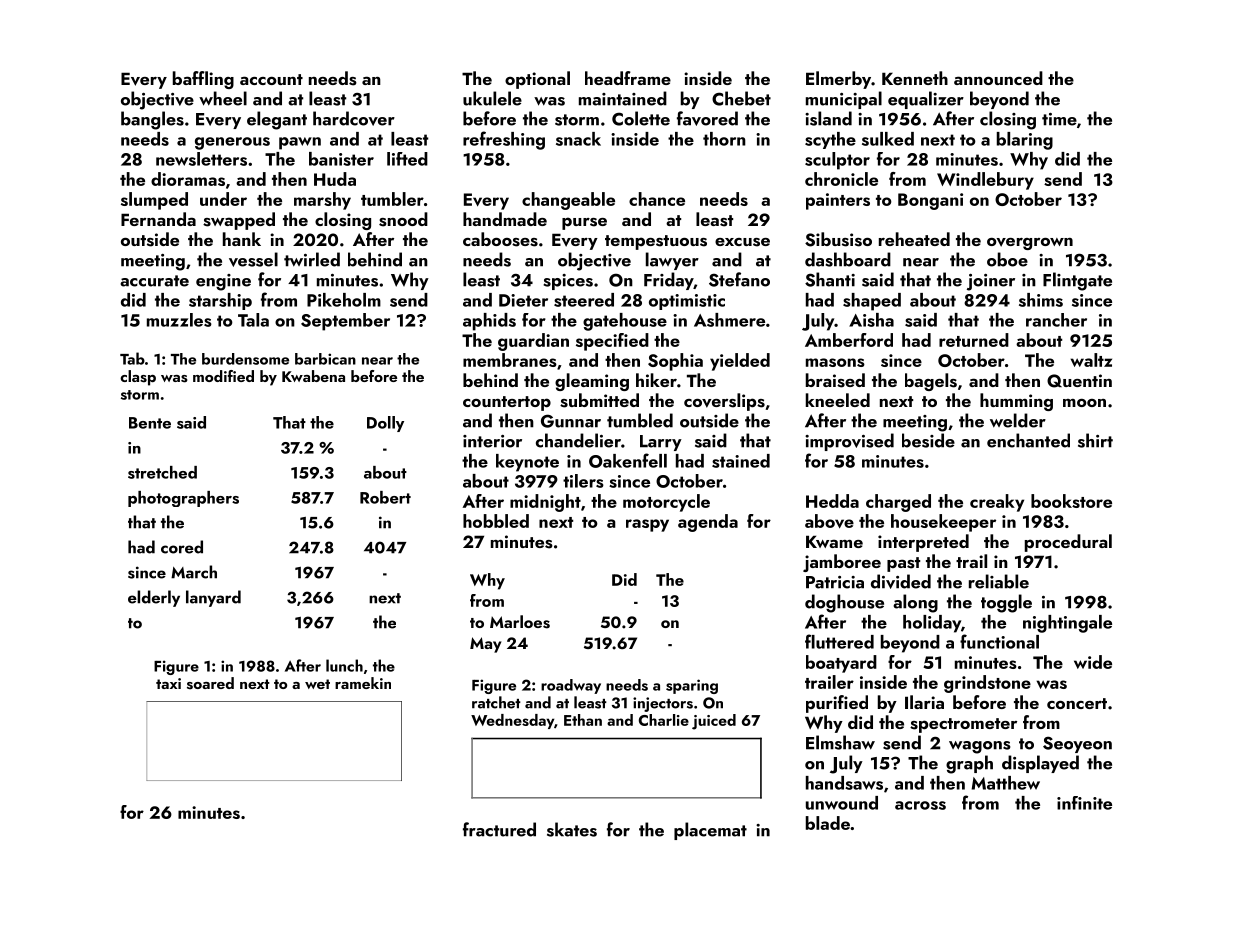 This page has width=1233, height=952. I want to click on account, so click(271, 79).
